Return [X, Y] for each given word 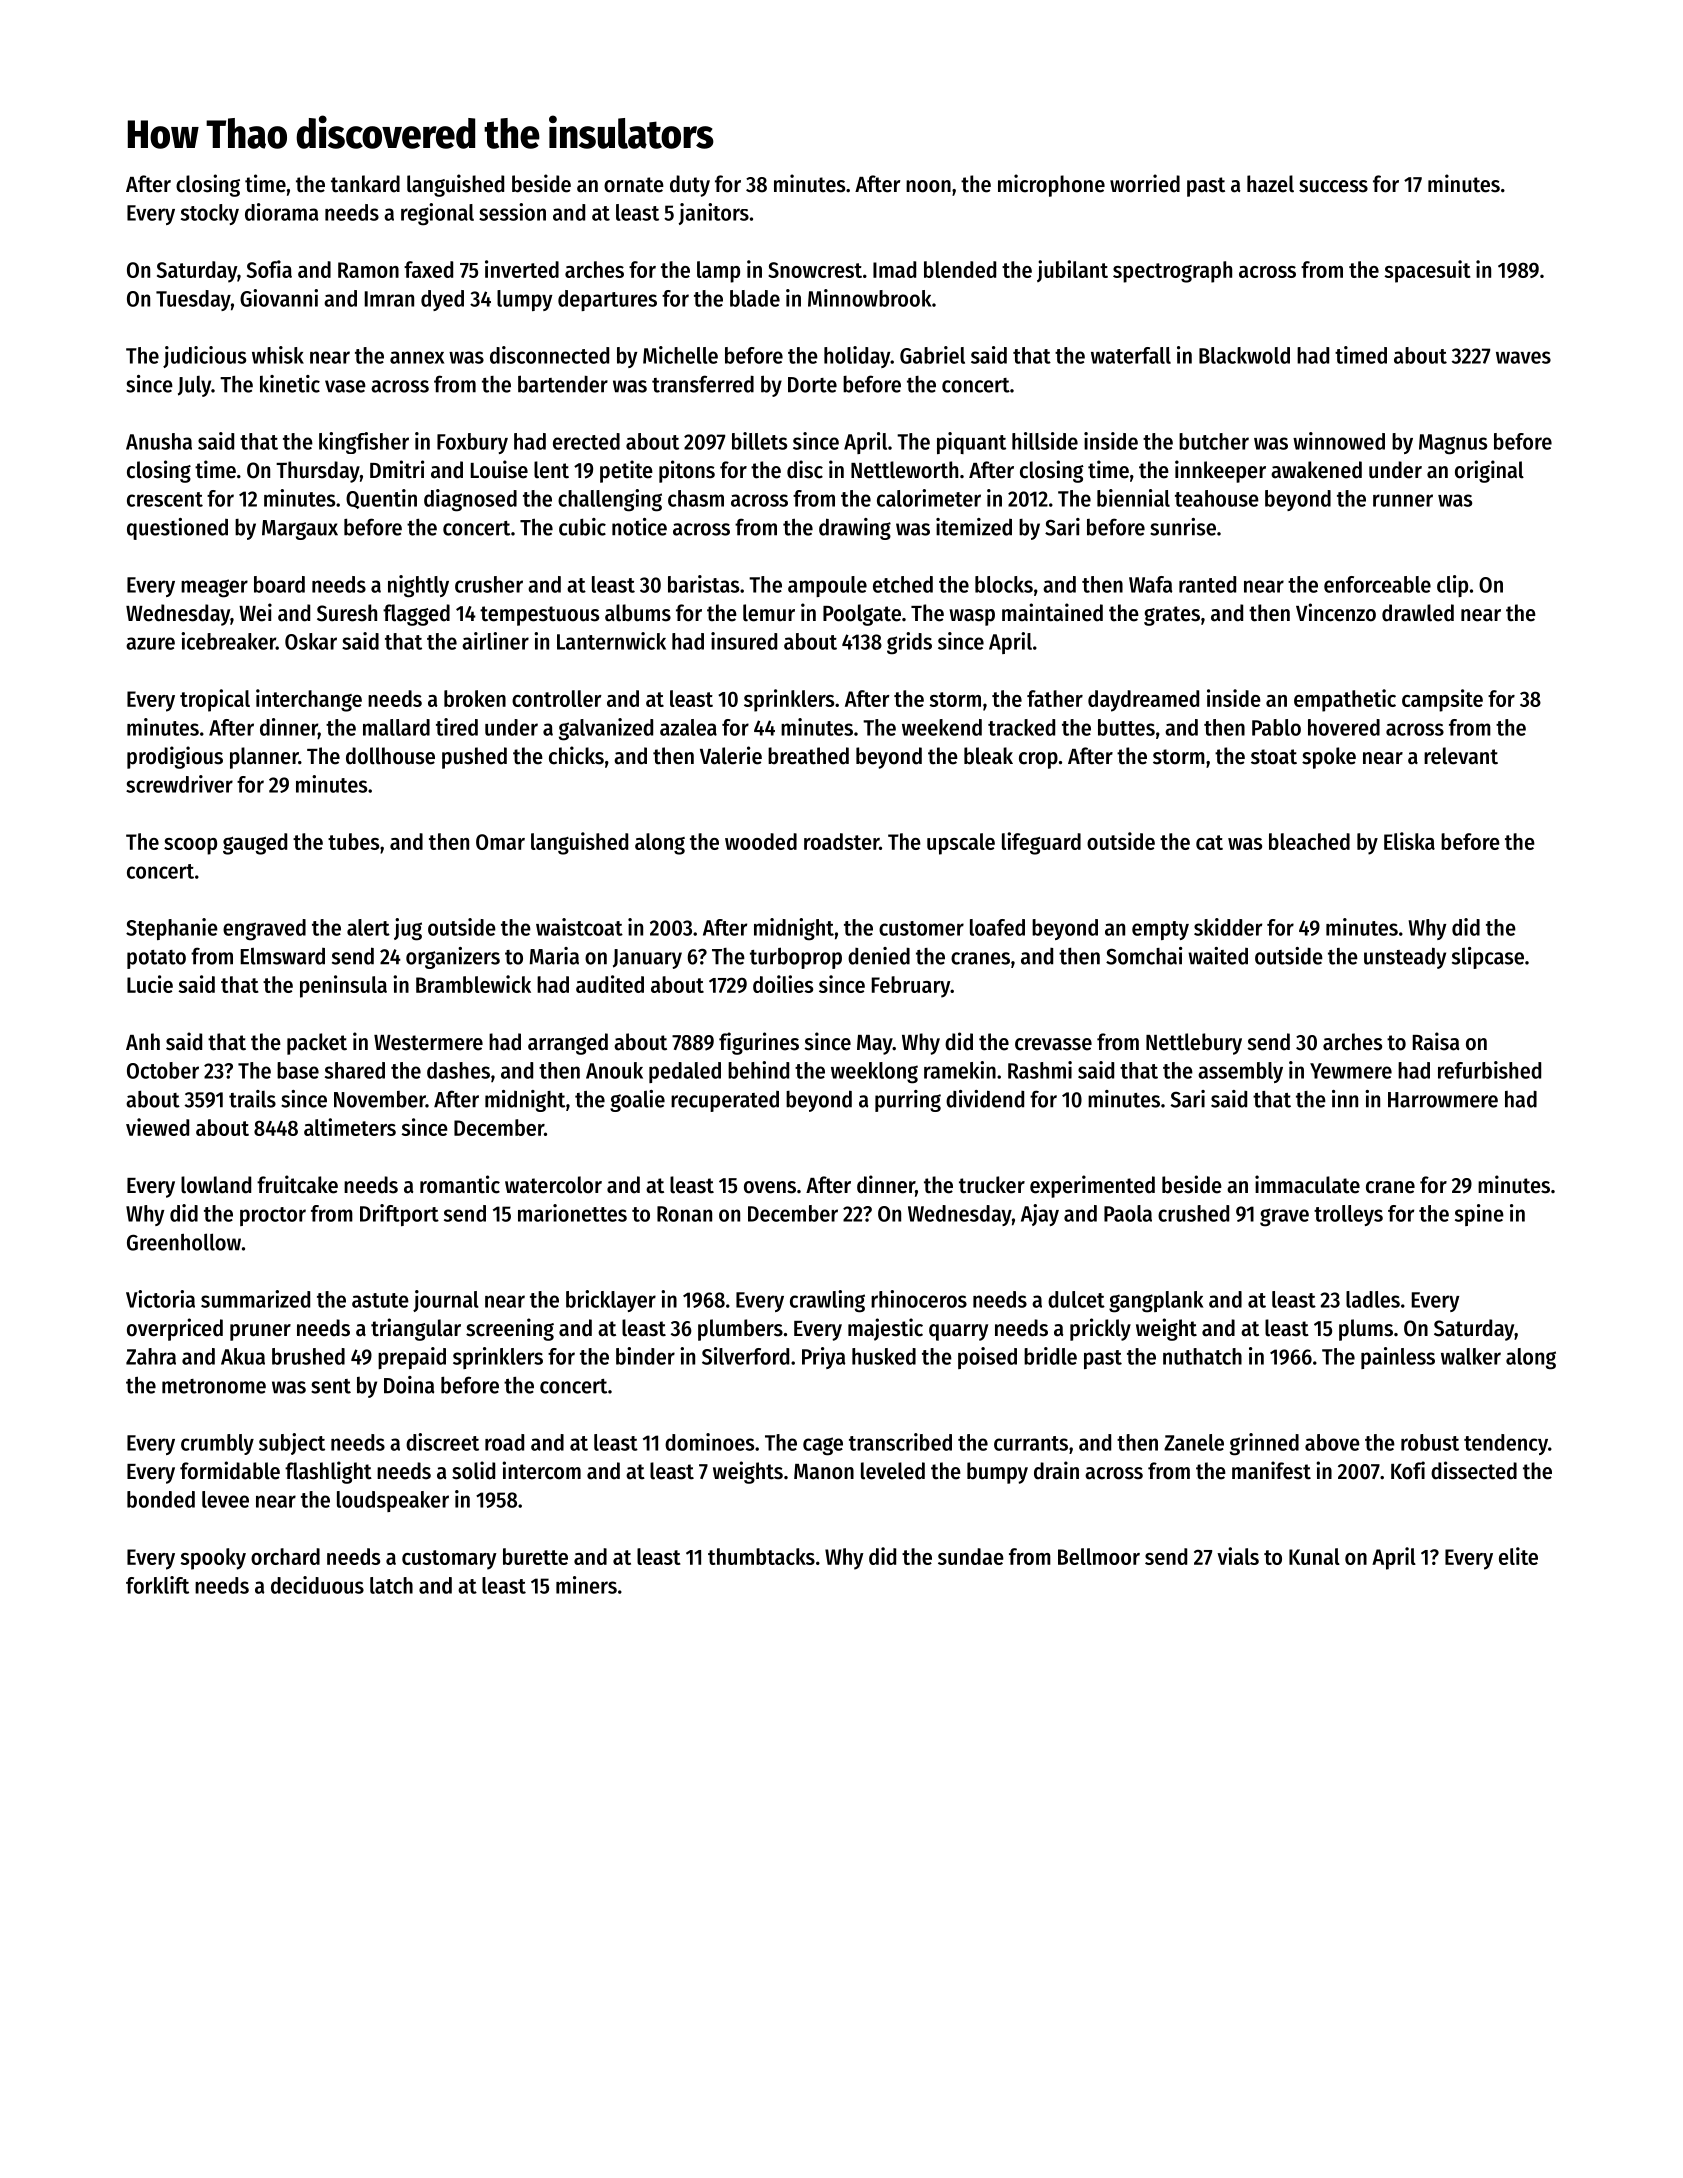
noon [928, 186]
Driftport [399, 1215]
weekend [942, 727]
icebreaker [228, 641]
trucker [992, 1185]
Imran [389, 299]
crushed [1193, 1213]
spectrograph [1172, 272]
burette [535, 1556]
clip [1452, 586]
